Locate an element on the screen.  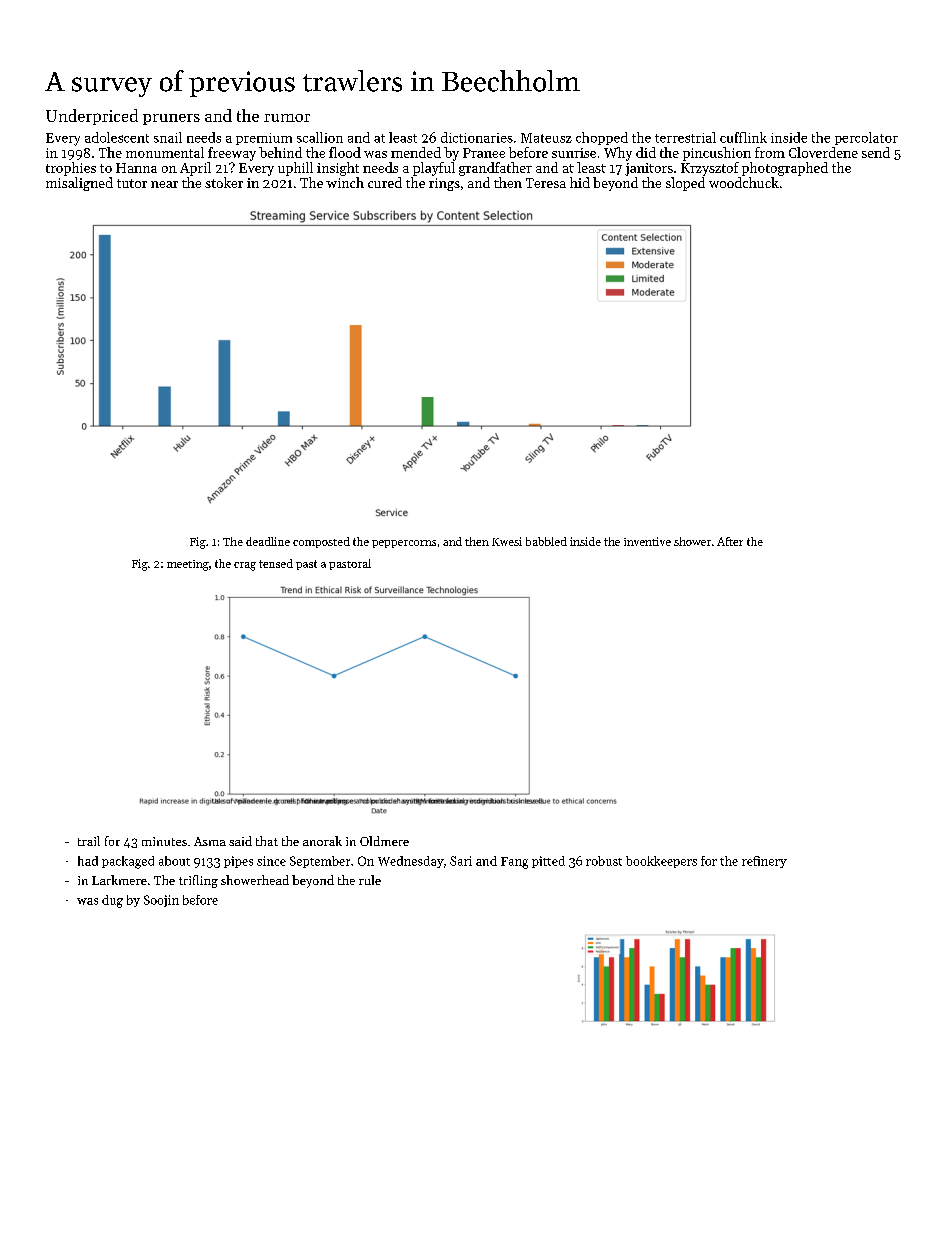
near is located at coordinates (164, 184).
